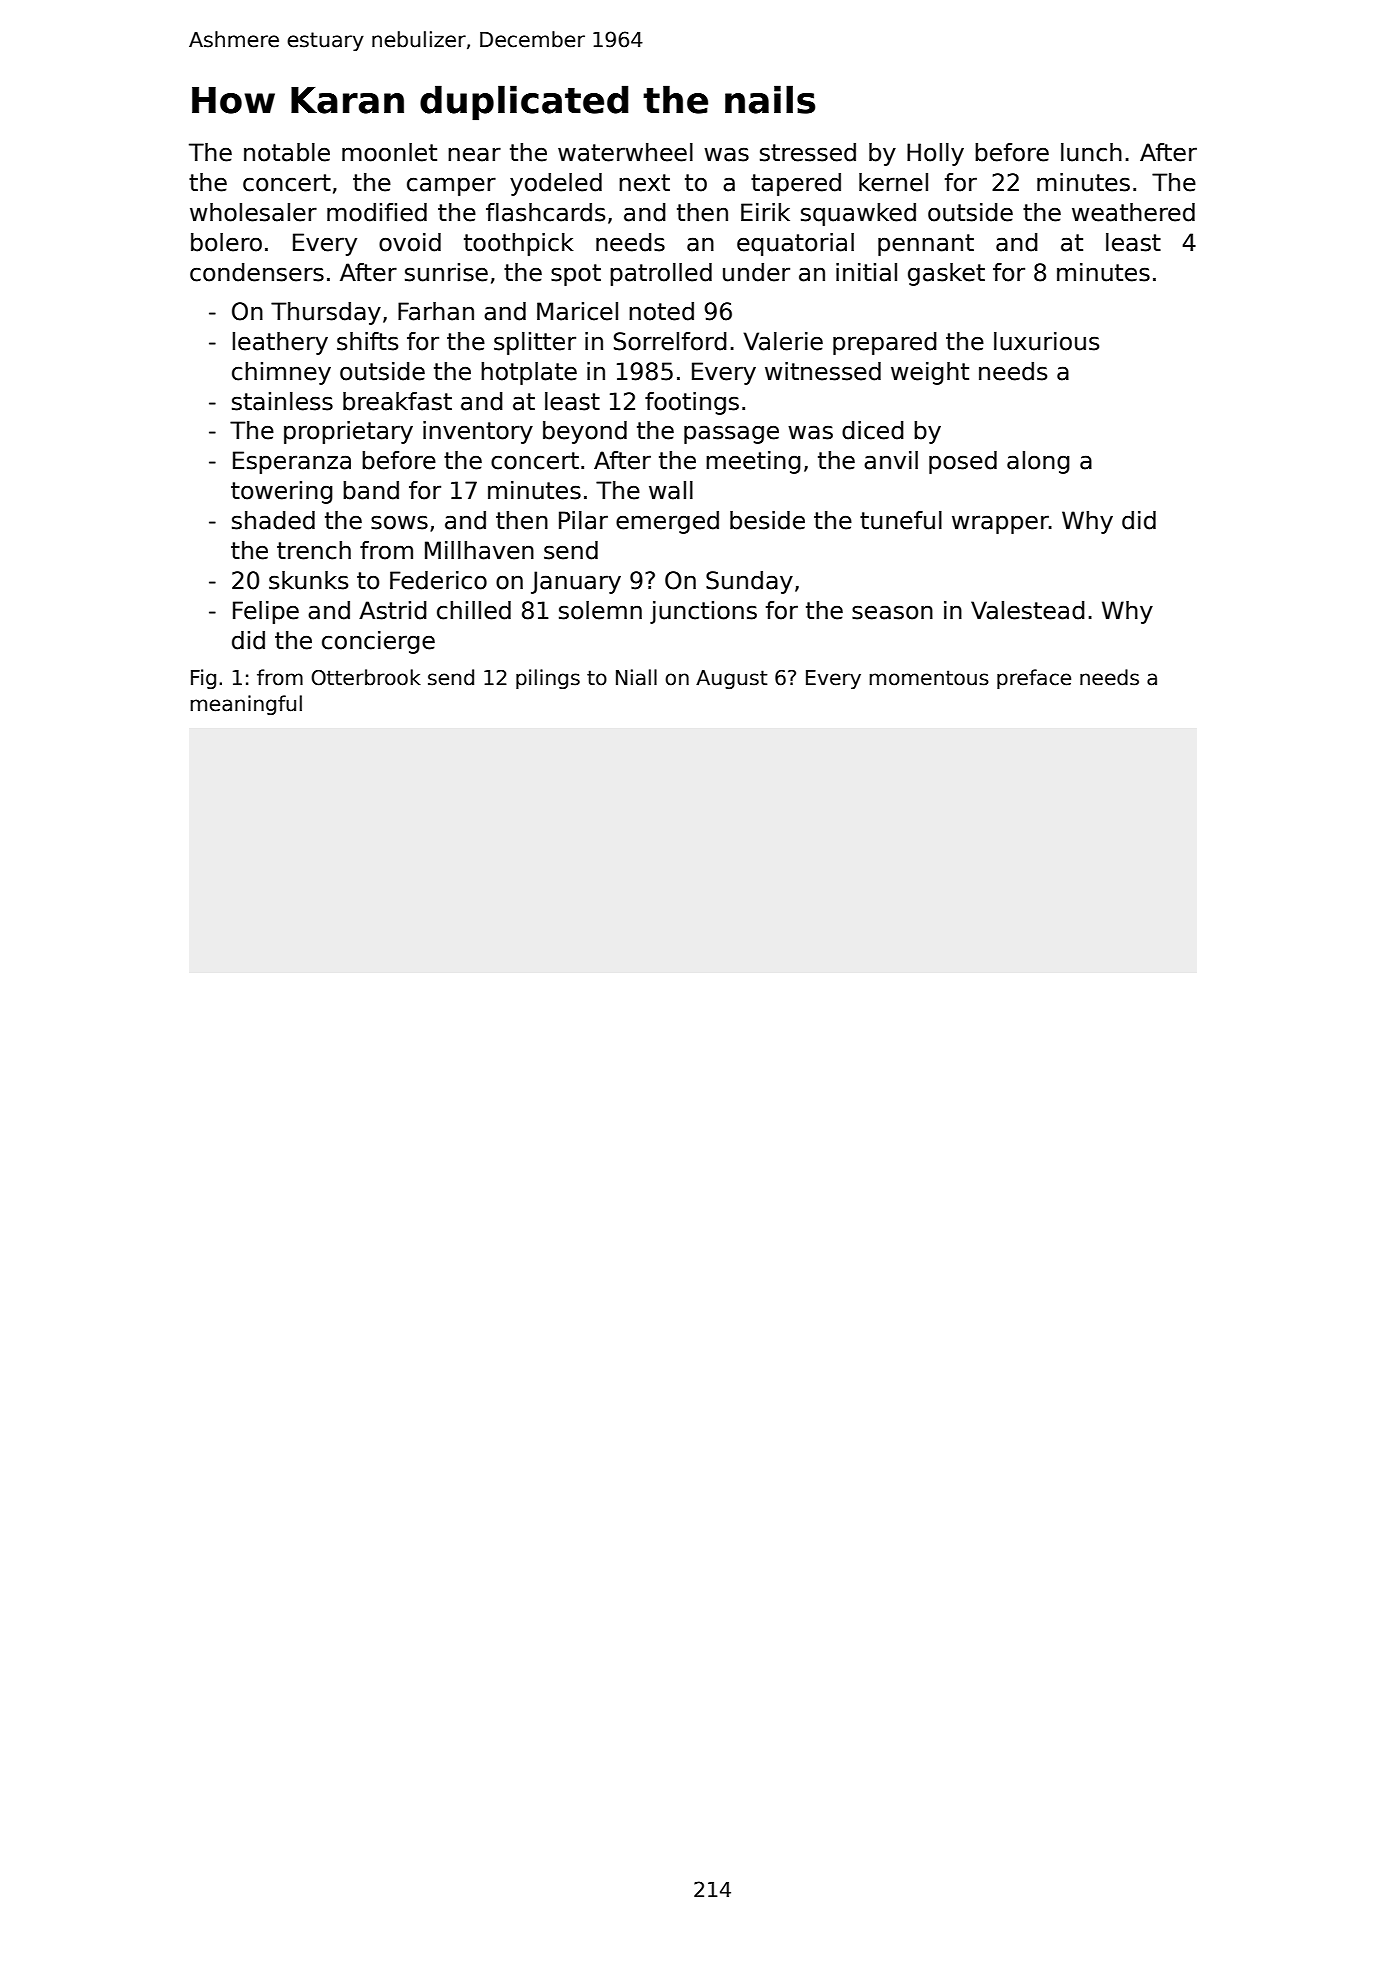 This screenshot has height=1969, width=1386. I want to click on Otterbrook, so click(366, 677).
